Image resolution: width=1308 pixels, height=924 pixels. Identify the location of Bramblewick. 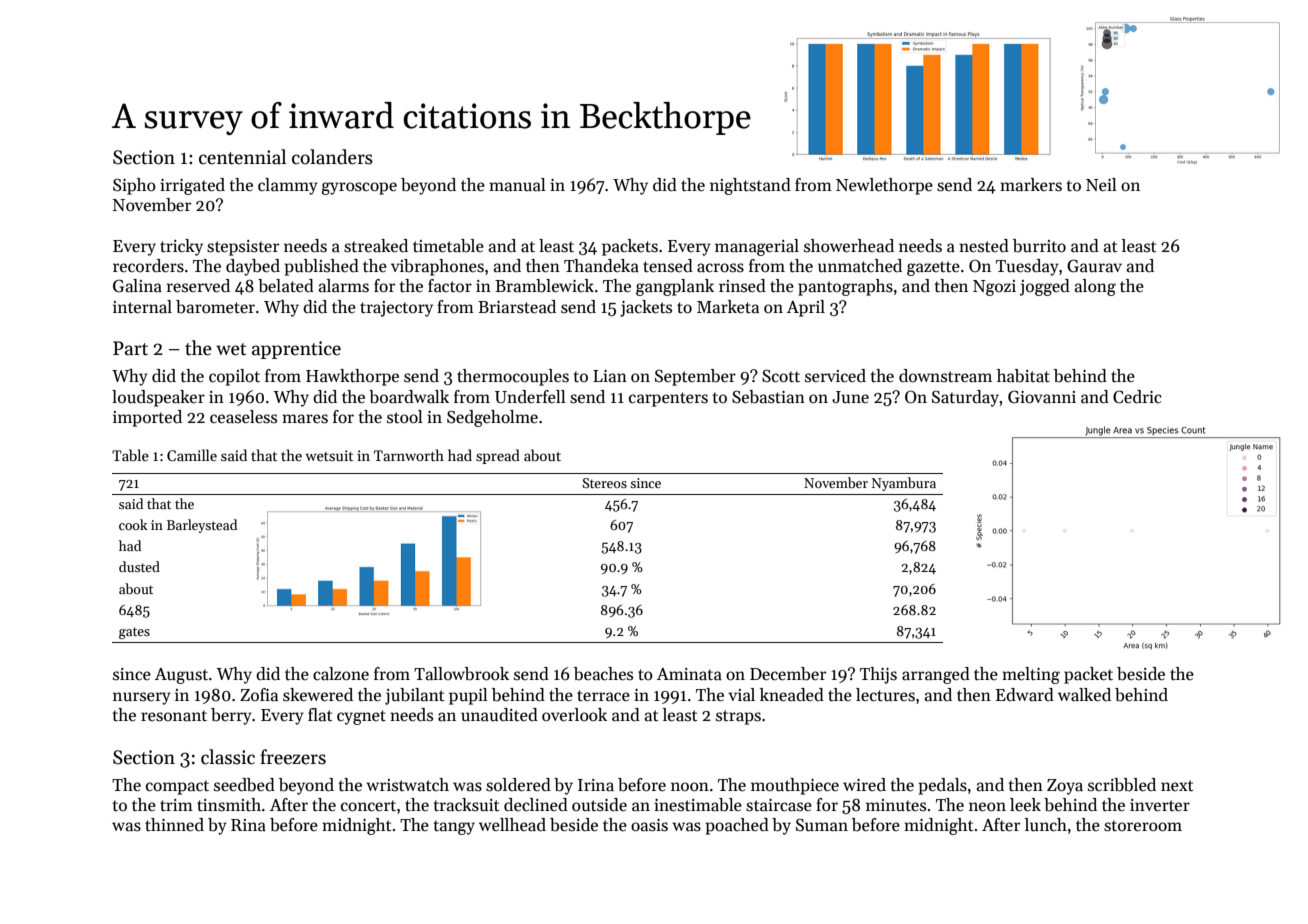
(544, 286).
